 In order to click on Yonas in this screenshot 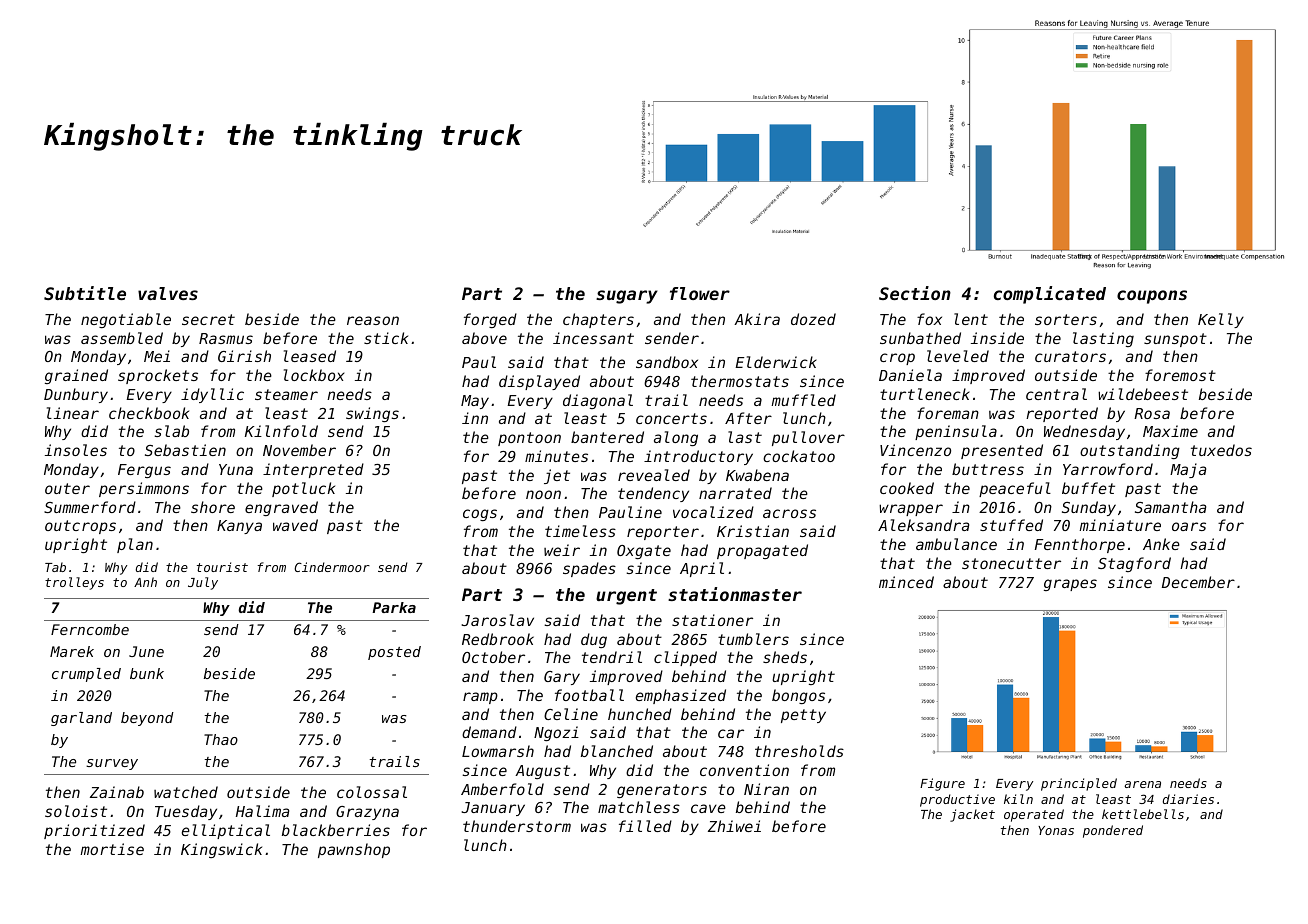, I will do `click(1056, 830)`.
